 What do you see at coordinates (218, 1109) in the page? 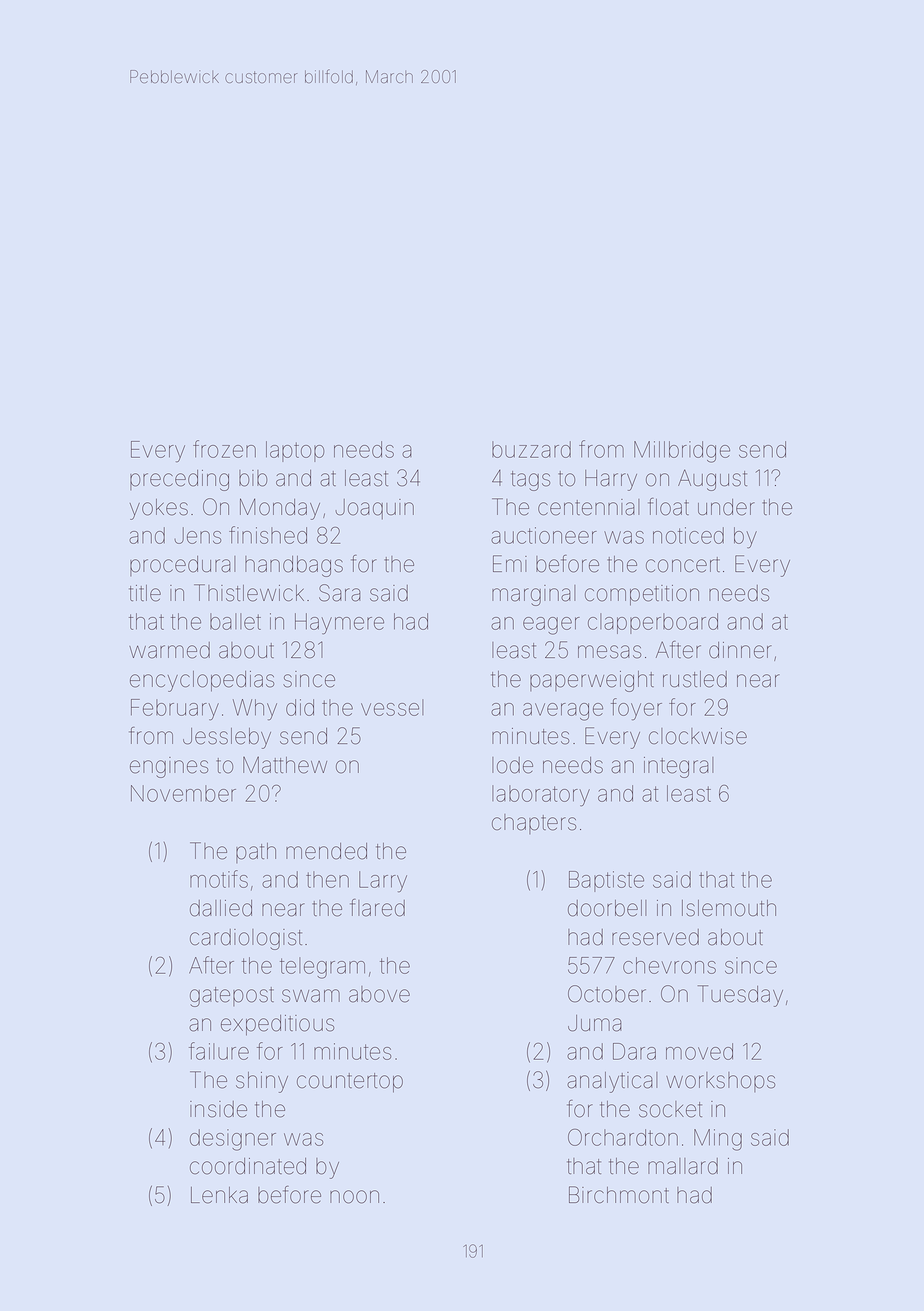
I see `inside` at bounding box center [218, 1109].
